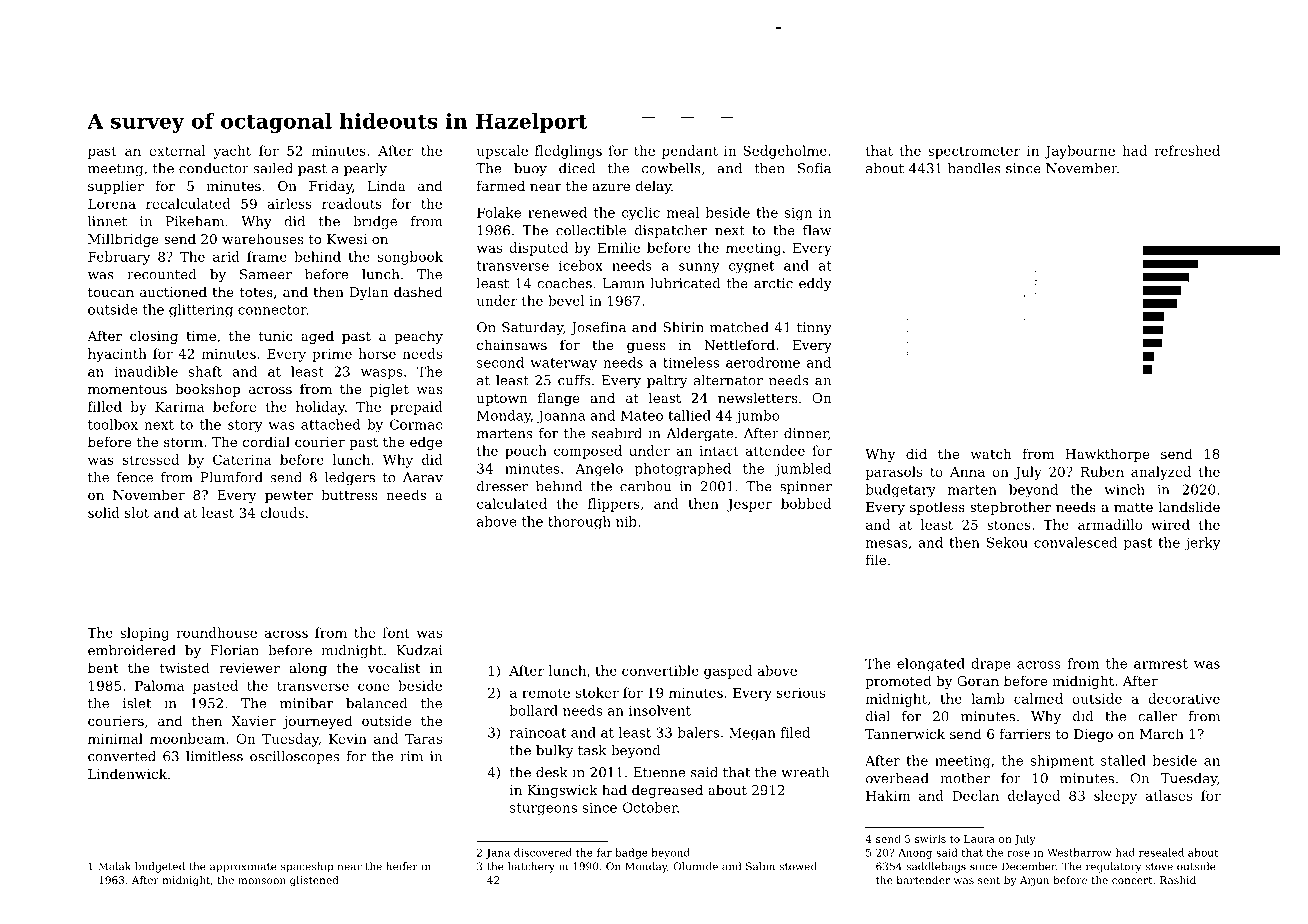  Describe the element at coordinates (231, 477) in the page. I see `Plumford` at that location.
